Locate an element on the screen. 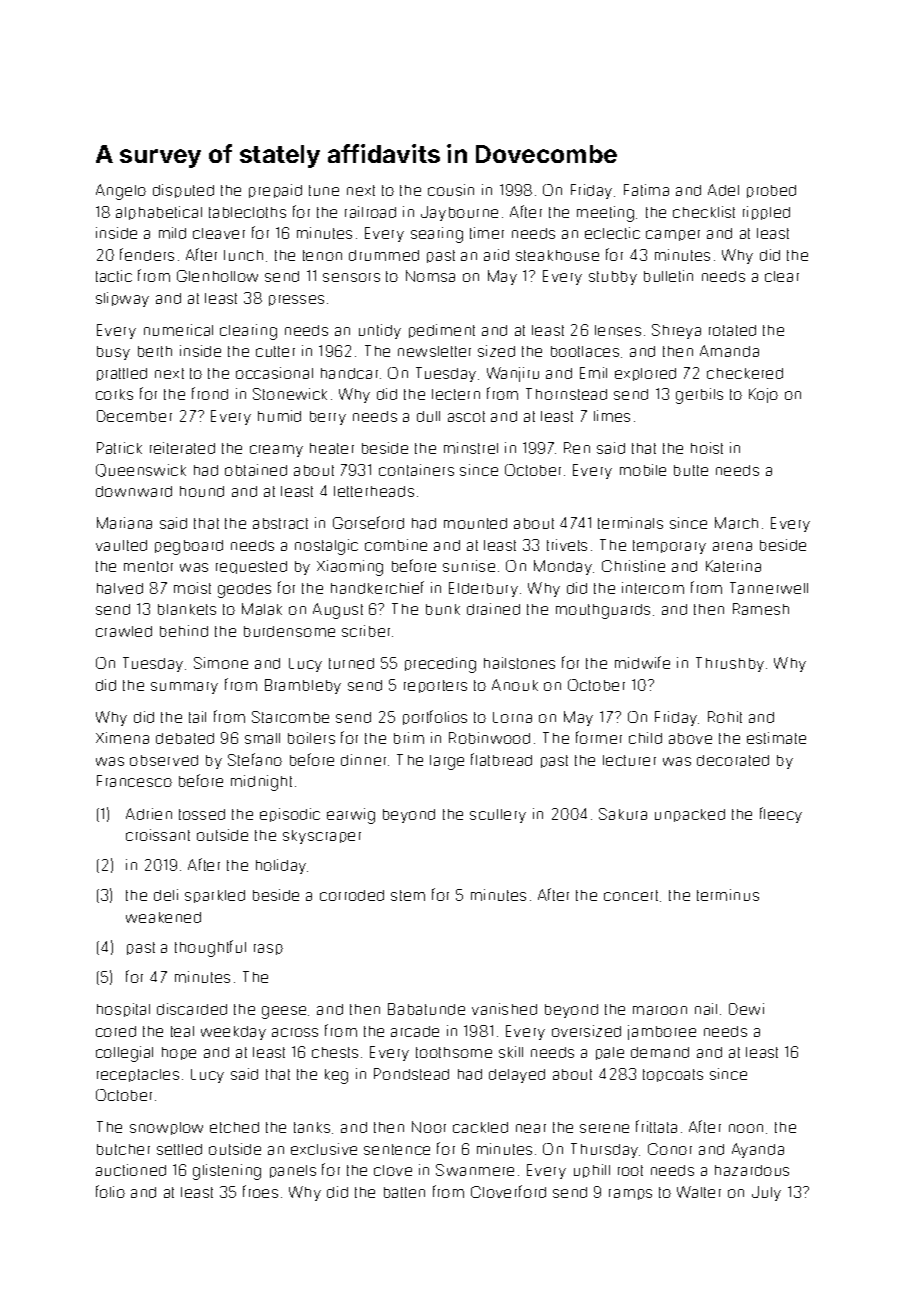 Image resolution: width=908 pixels, height=1316 pixels. Babatunde is located at coordinates (426, 1009).
